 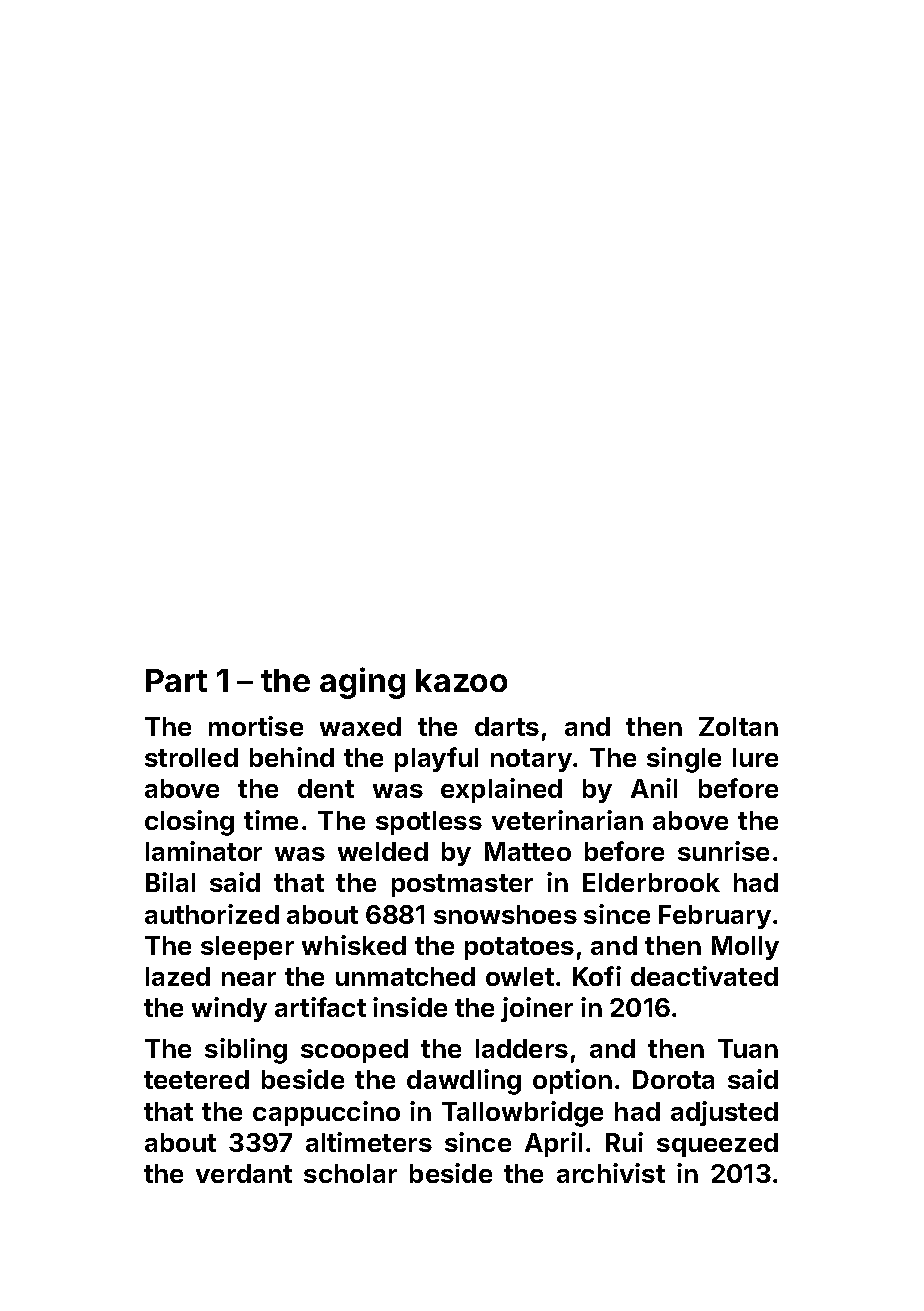 I want to click on February, so click(x=715, y=917).
